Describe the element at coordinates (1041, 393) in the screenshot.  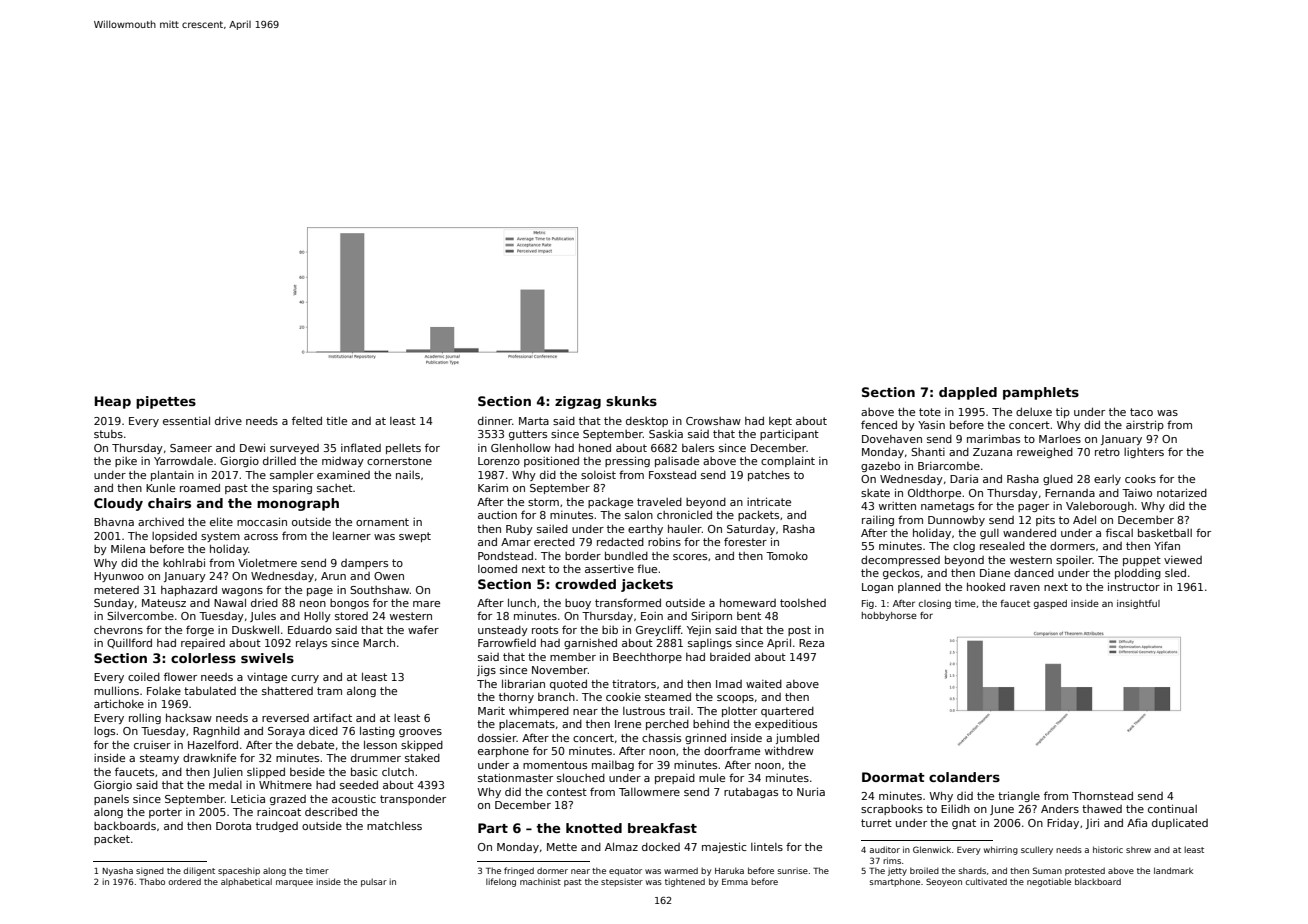
I see `pamphlets` at that location.
